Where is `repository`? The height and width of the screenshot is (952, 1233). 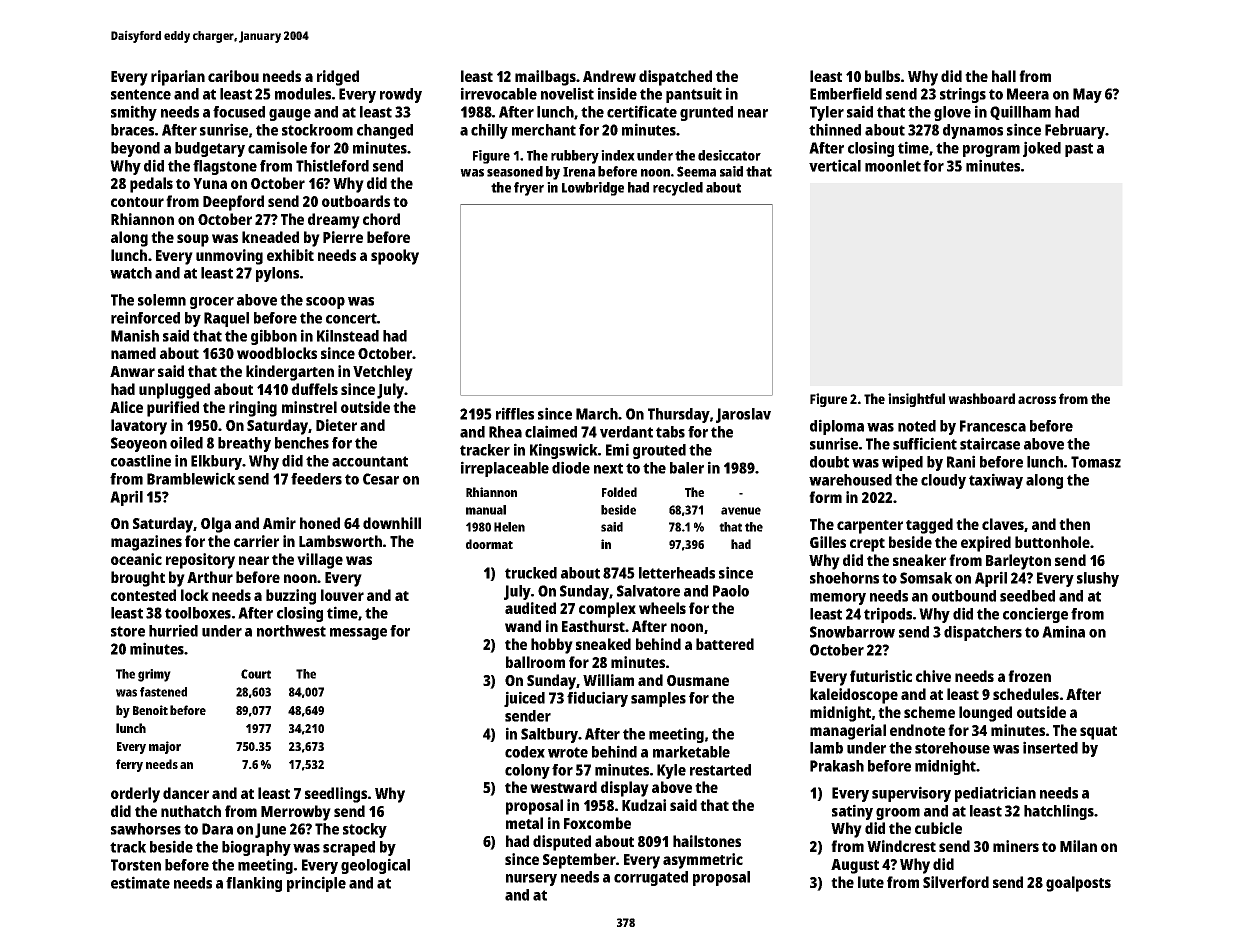
repository is located at coordinates (200, 561).
